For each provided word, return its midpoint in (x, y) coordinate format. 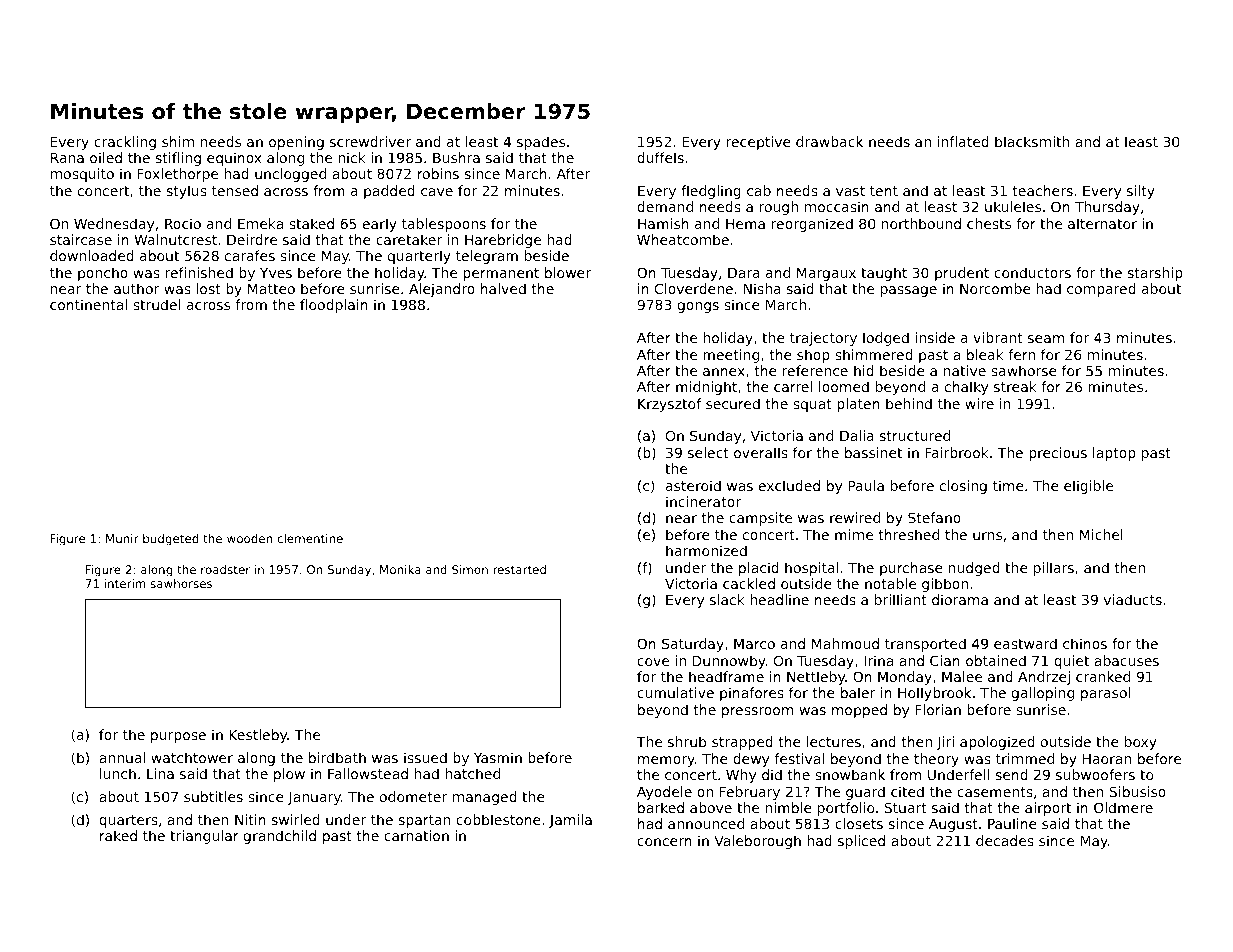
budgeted (170, 540)
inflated (963, 141)
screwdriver (370, 141)
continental (88, 304)
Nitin (250, 819)
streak (1015, 386)
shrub (687, 741)
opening (296, 143)
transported (925, 645)
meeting (731, 356)
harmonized (706, 550)
